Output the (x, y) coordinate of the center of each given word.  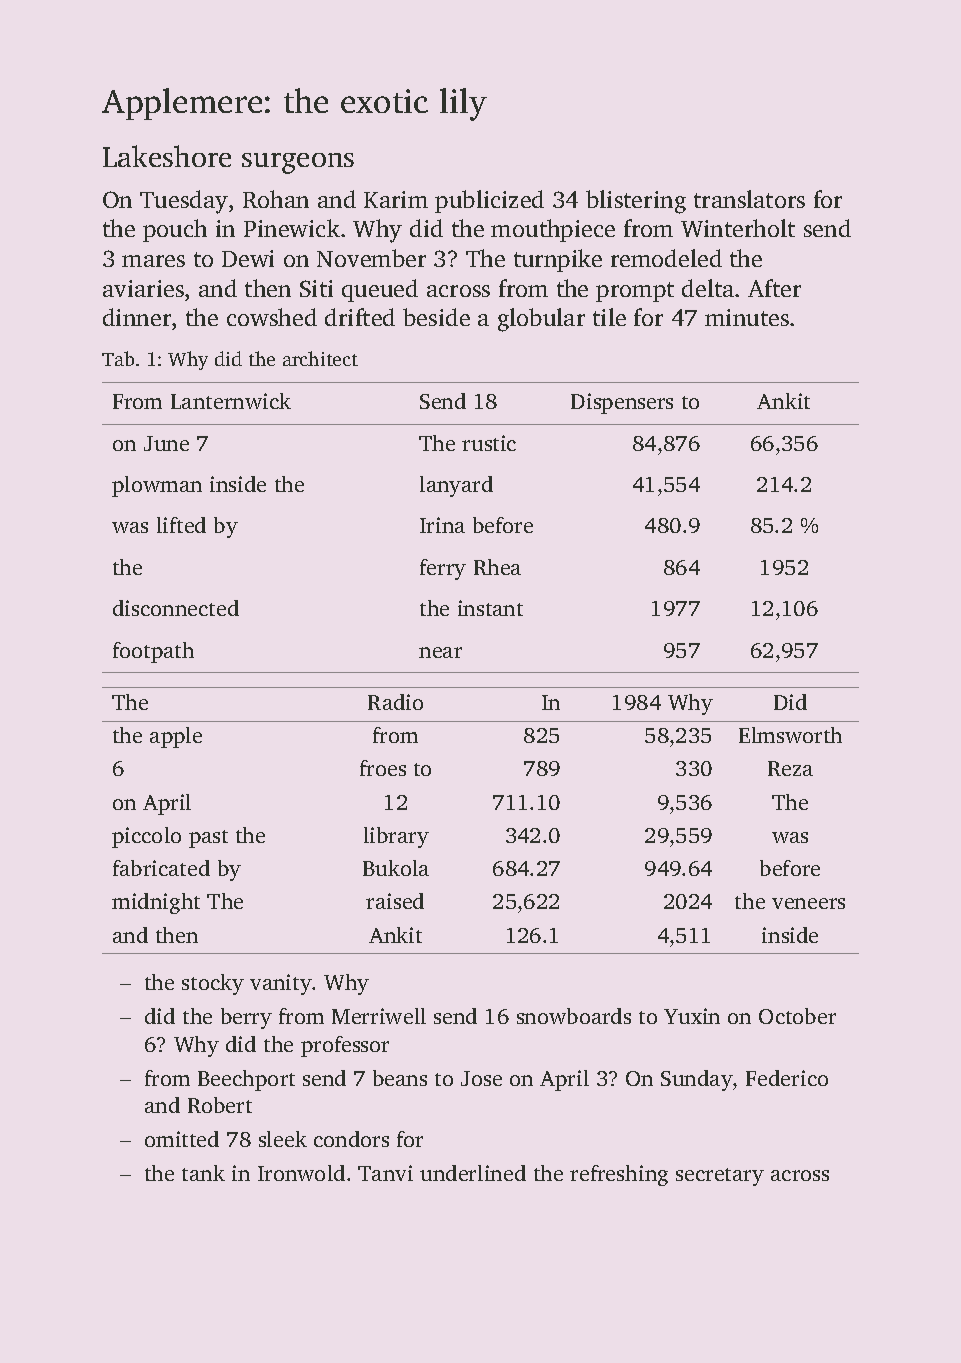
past (208, 839)
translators (749, 199)
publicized (489, 201)
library (396, 837)
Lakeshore (167, 156)
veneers (808, 903)
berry (246, 1018)
